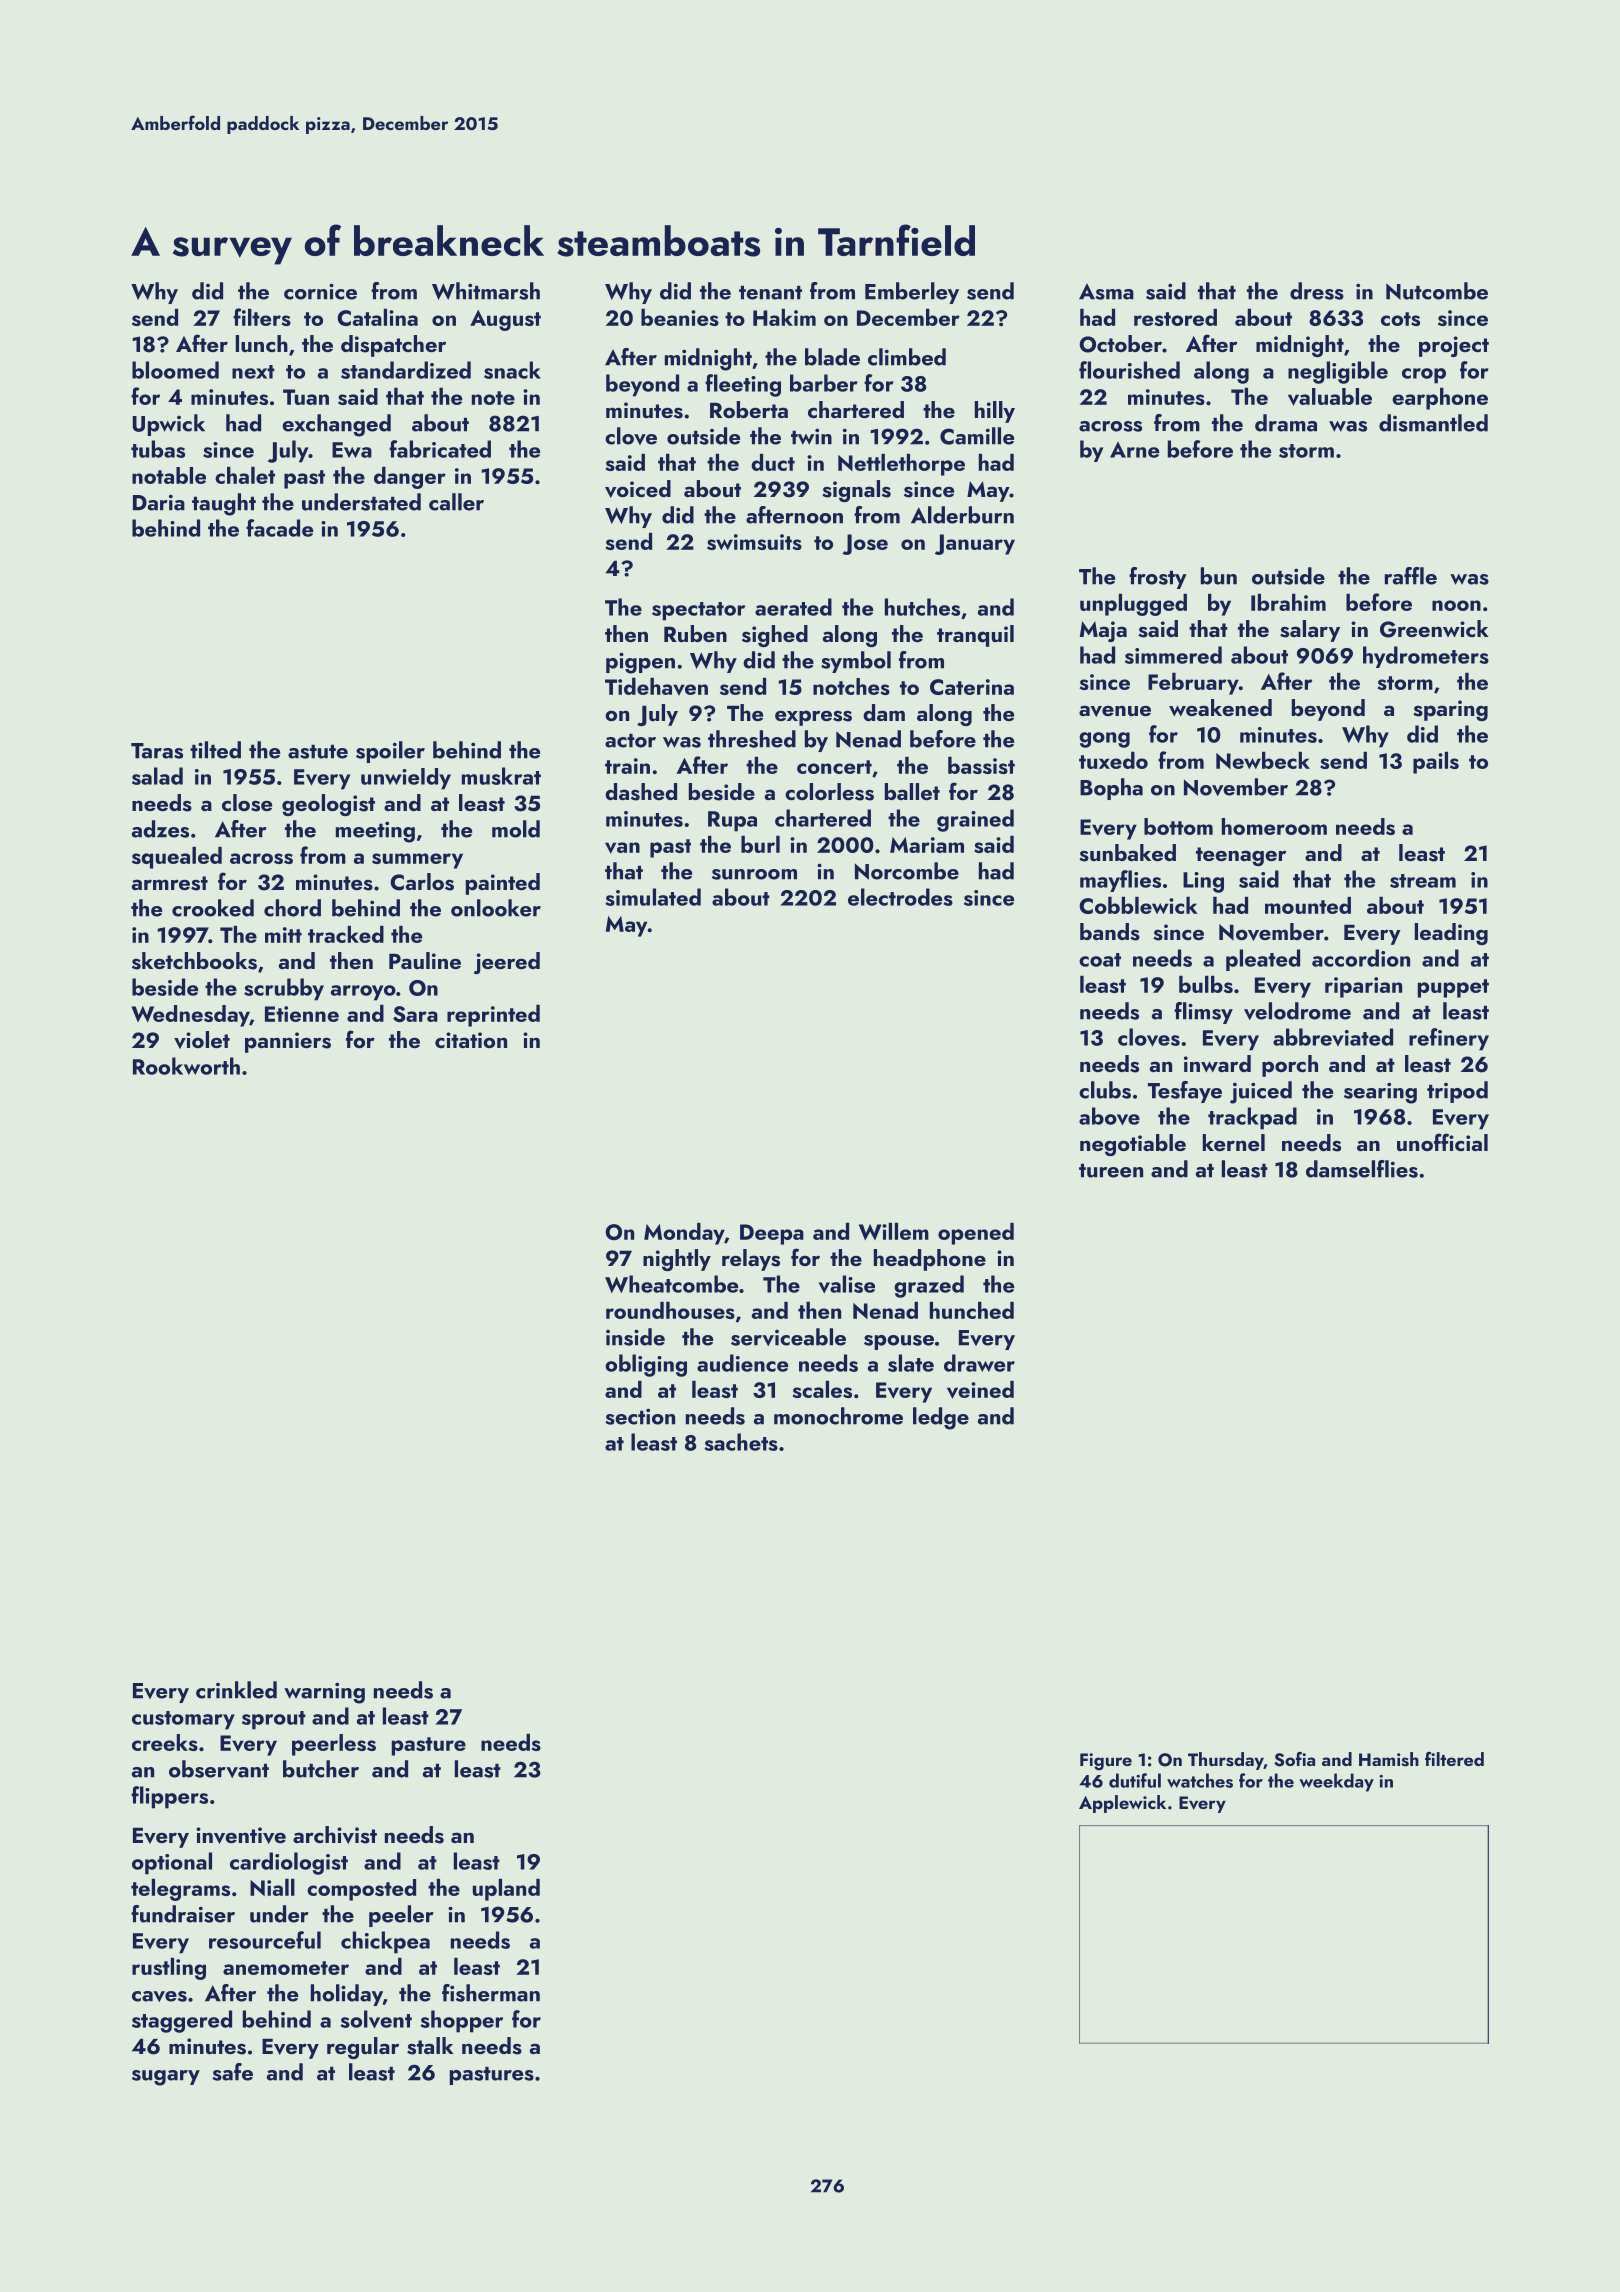 The image size is (1620, 2292). I want to click on inside, so click(635, 1337).
